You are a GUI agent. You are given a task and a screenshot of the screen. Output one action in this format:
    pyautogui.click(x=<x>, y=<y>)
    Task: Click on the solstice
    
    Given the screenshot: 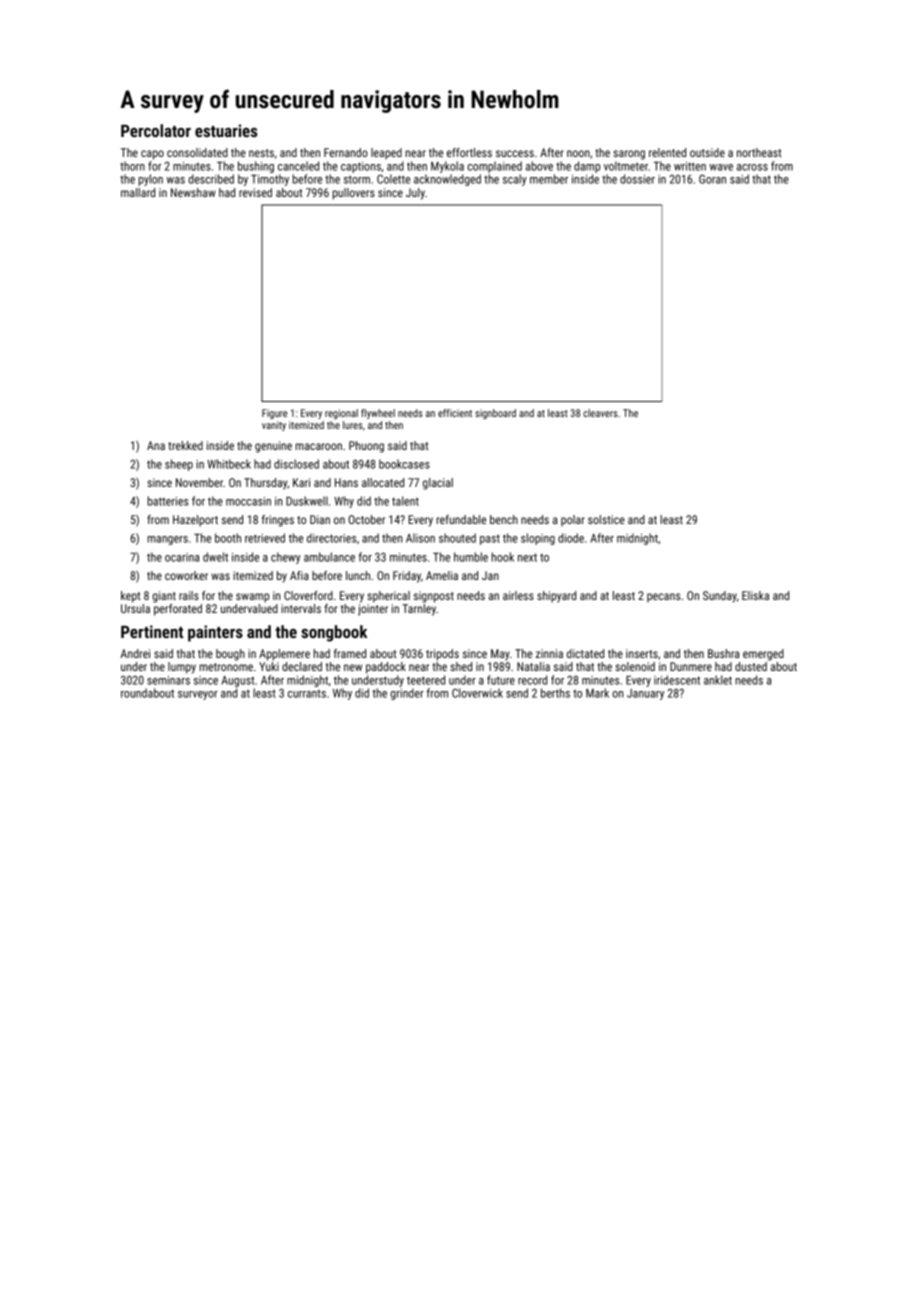 What is the action you would take?
    pyautogui.click(x=606, y=519)
